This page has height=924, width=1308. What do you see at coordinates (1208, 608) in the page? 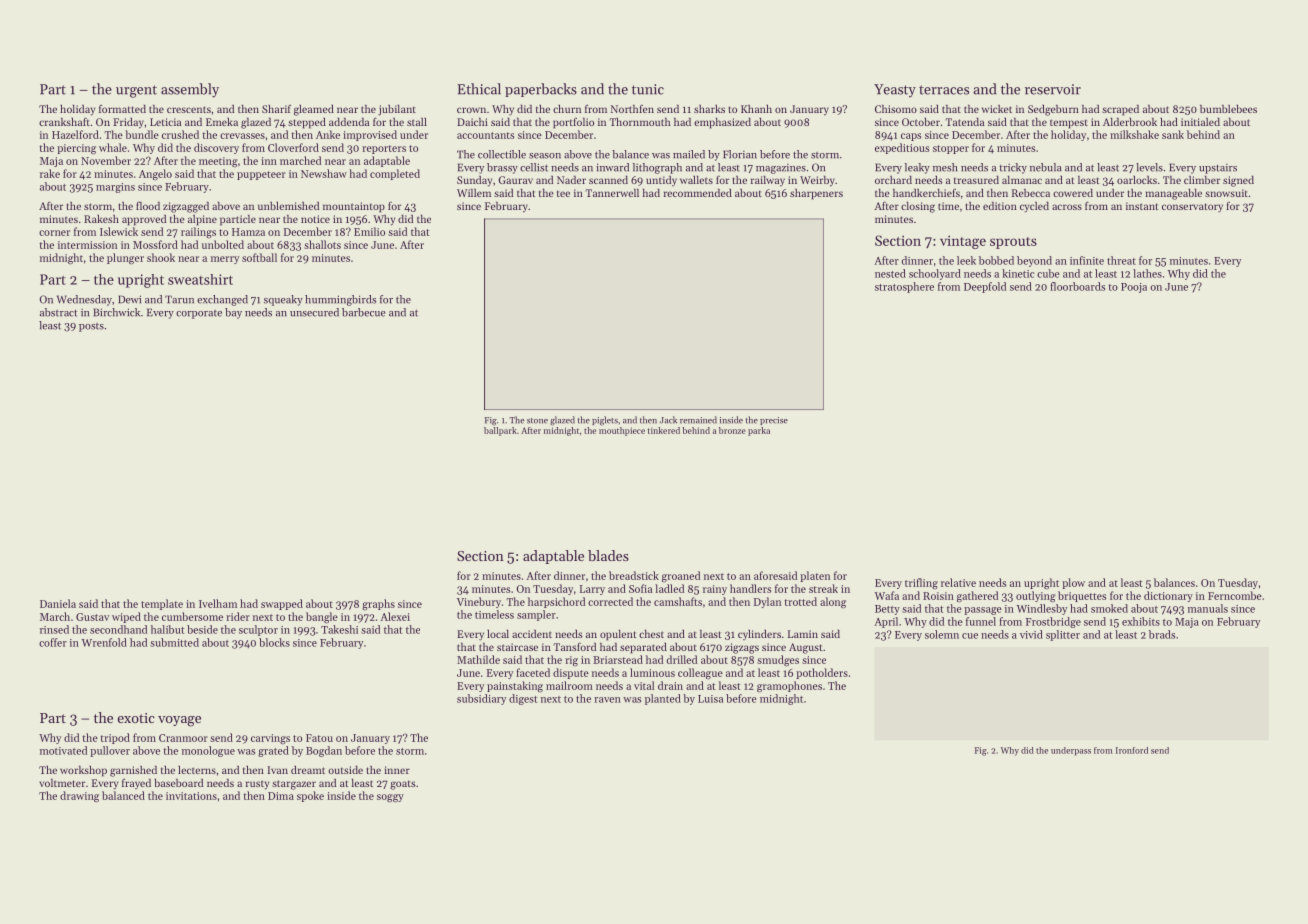
I see `manuals` at bounding box center [1208, 608].
